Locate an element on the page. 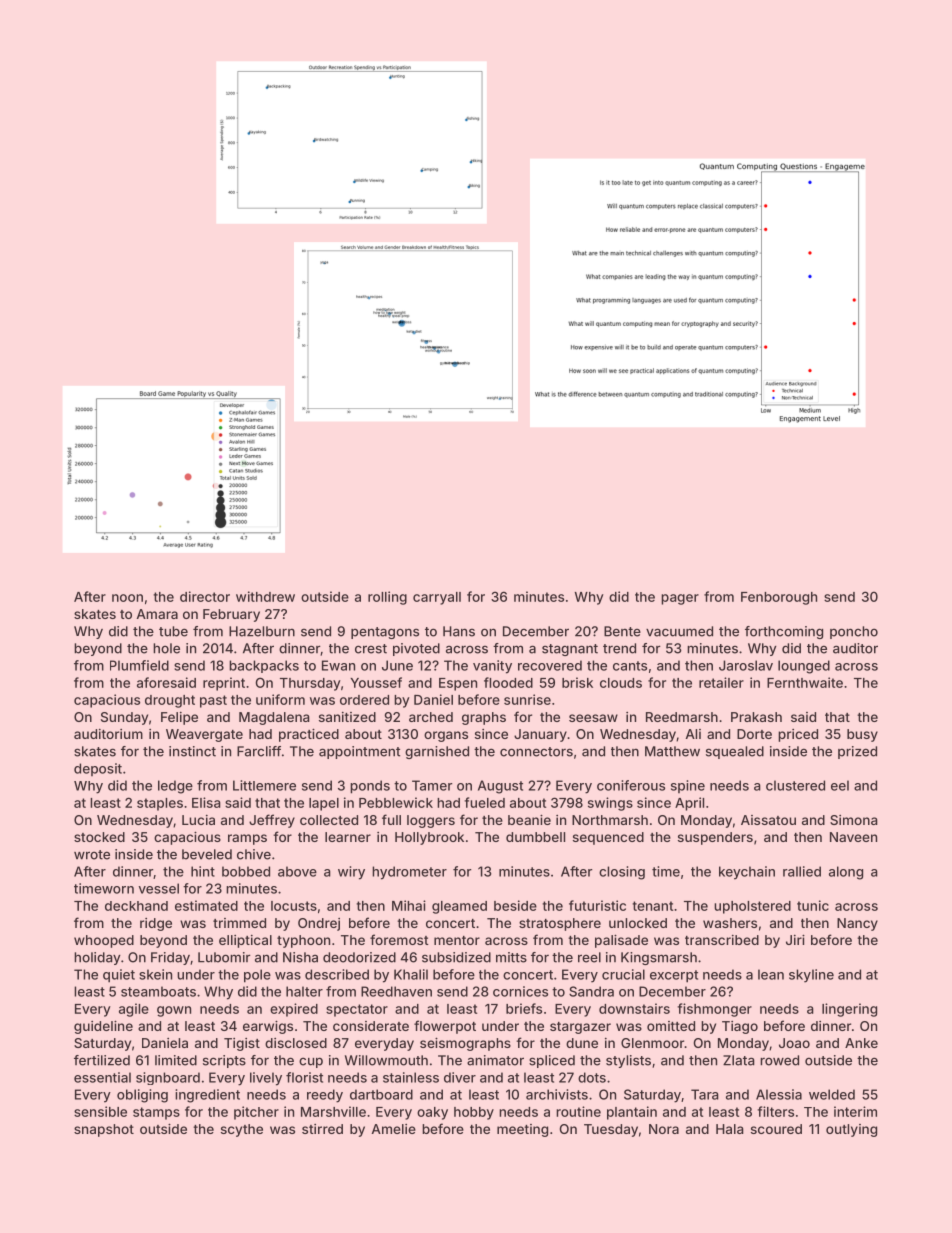  Fenborough is located at coordinates (779, 598).
